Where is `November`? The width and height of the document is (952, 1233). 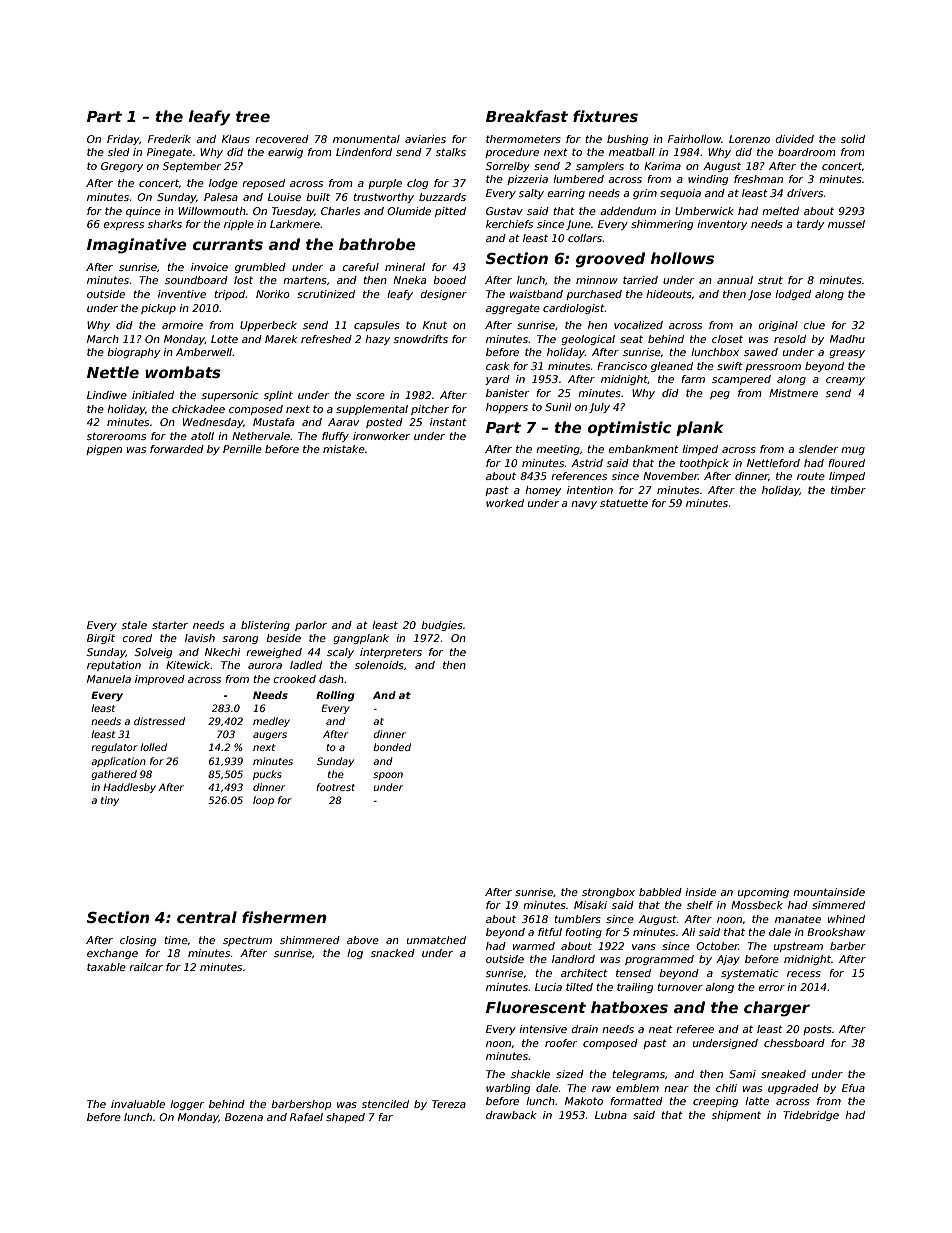 November is located at coordinates (670, 476).
